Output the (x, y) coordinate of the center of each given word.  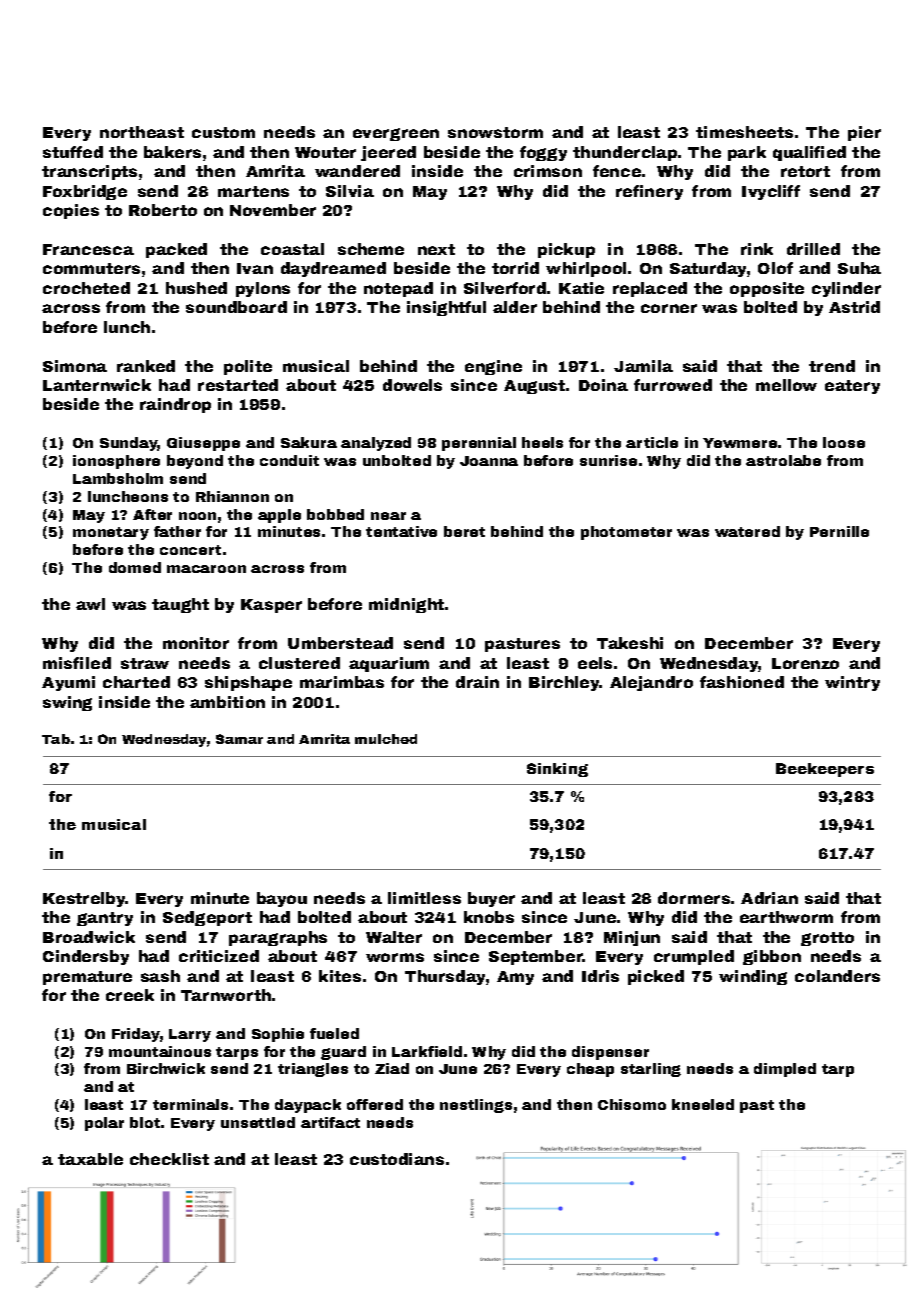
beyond (195, 462)
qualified (809, 153)
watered (747, 531)
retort (805, 171)
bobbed (335, 514)
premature (87, 978)
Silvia (350, 191)
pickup (566, 250)
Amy (515, 978)
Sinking (557, 770)
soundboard (236, 307)
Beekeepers (825, 770)
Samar (239, 739)
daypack (308, 1106)
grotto (827, 939)
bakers (172, 152)
